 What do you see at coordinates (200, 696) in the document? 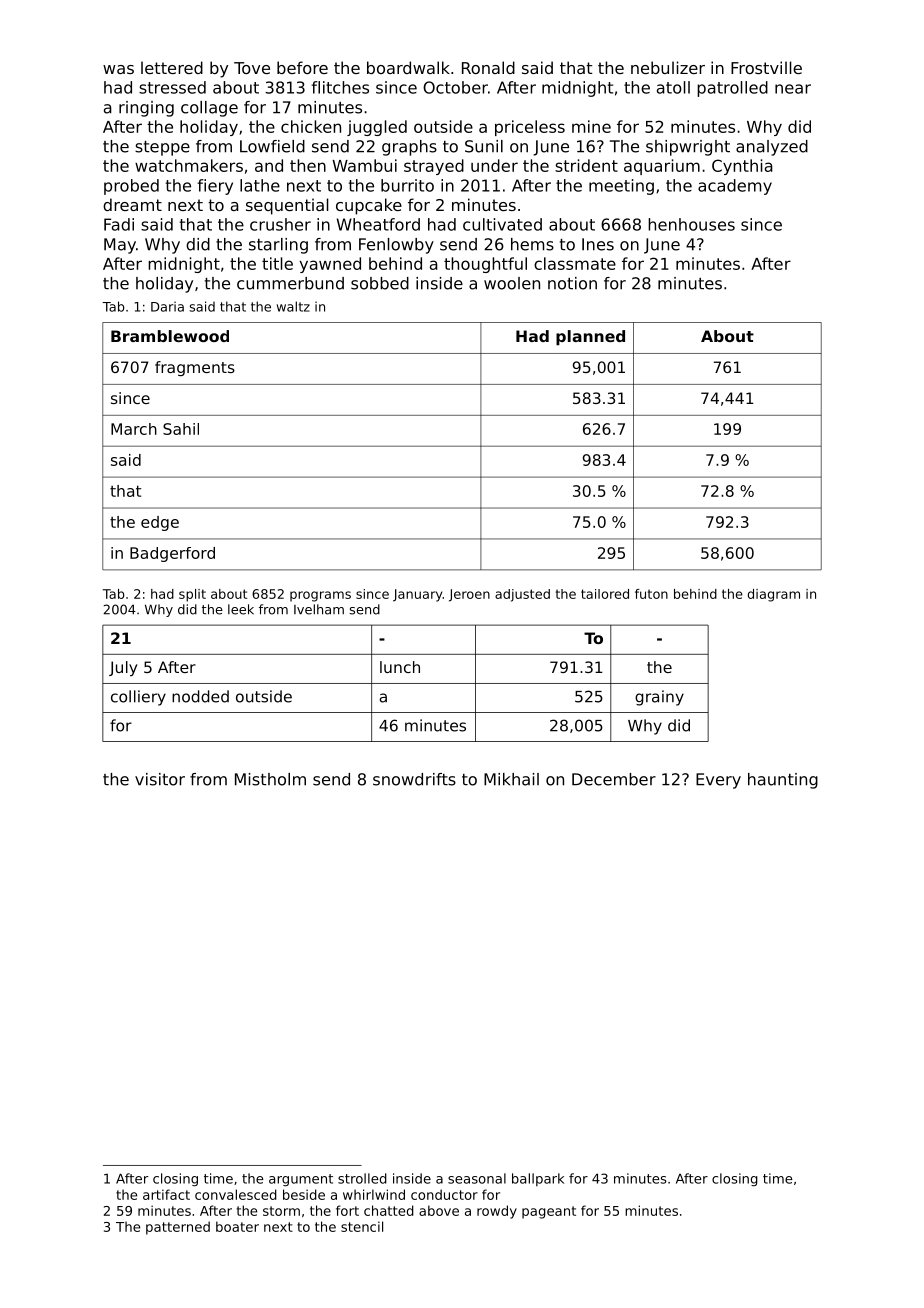
I see `nodded` at bounding box center [200, 696].
